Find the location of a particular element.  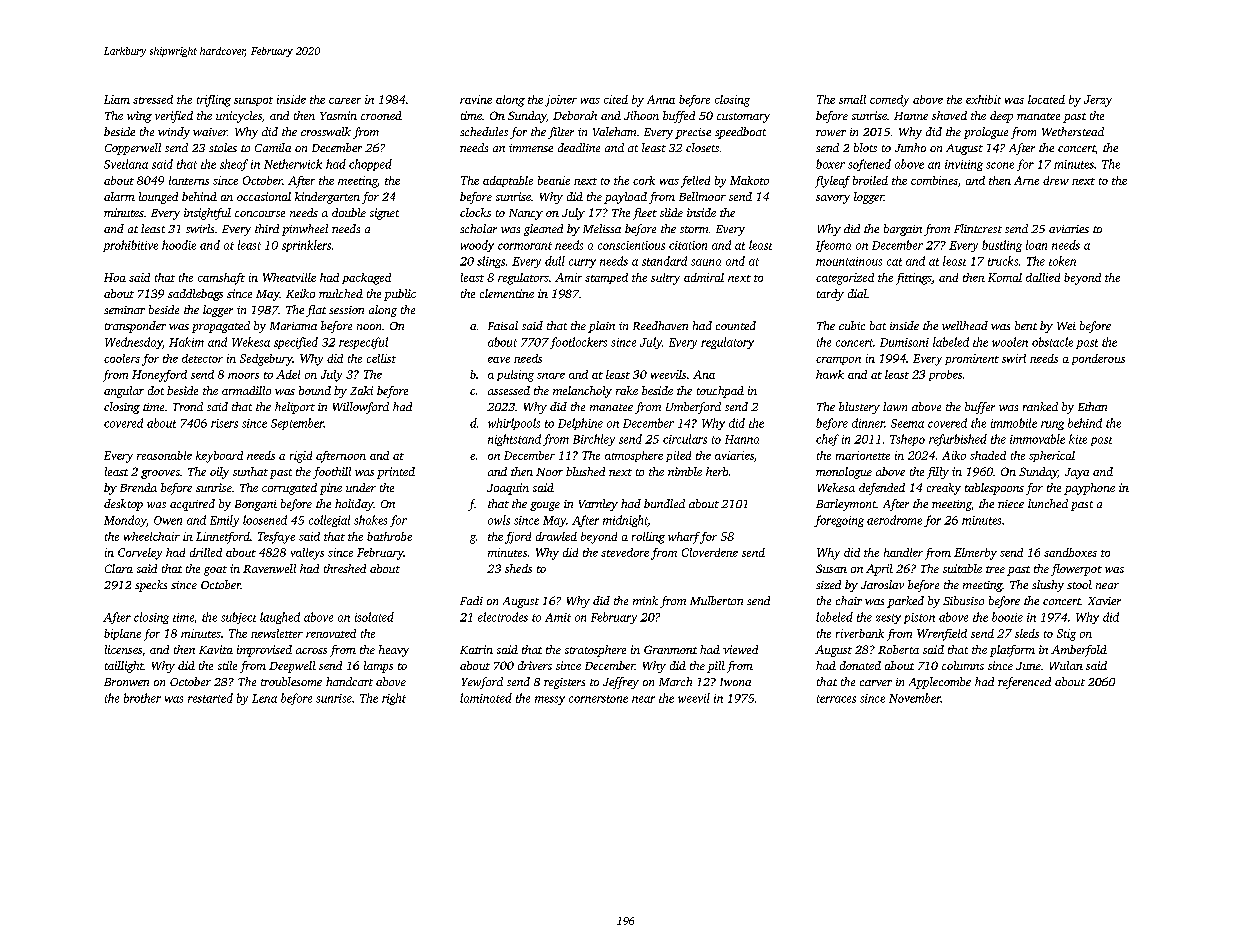

blots is located at coordinates (865, 147).
